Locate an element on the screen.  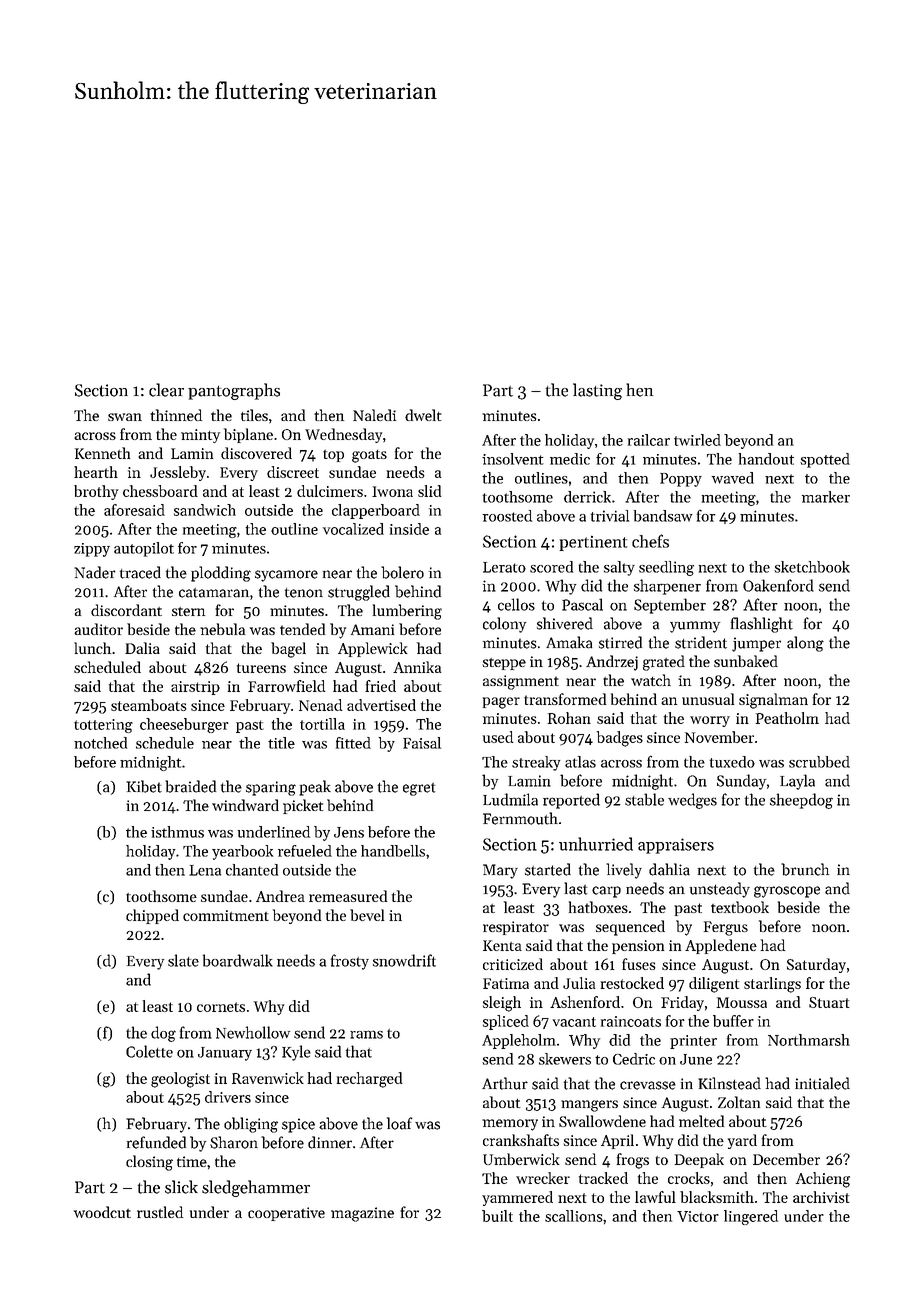
Kenta is located at coordinates (502, 945).
